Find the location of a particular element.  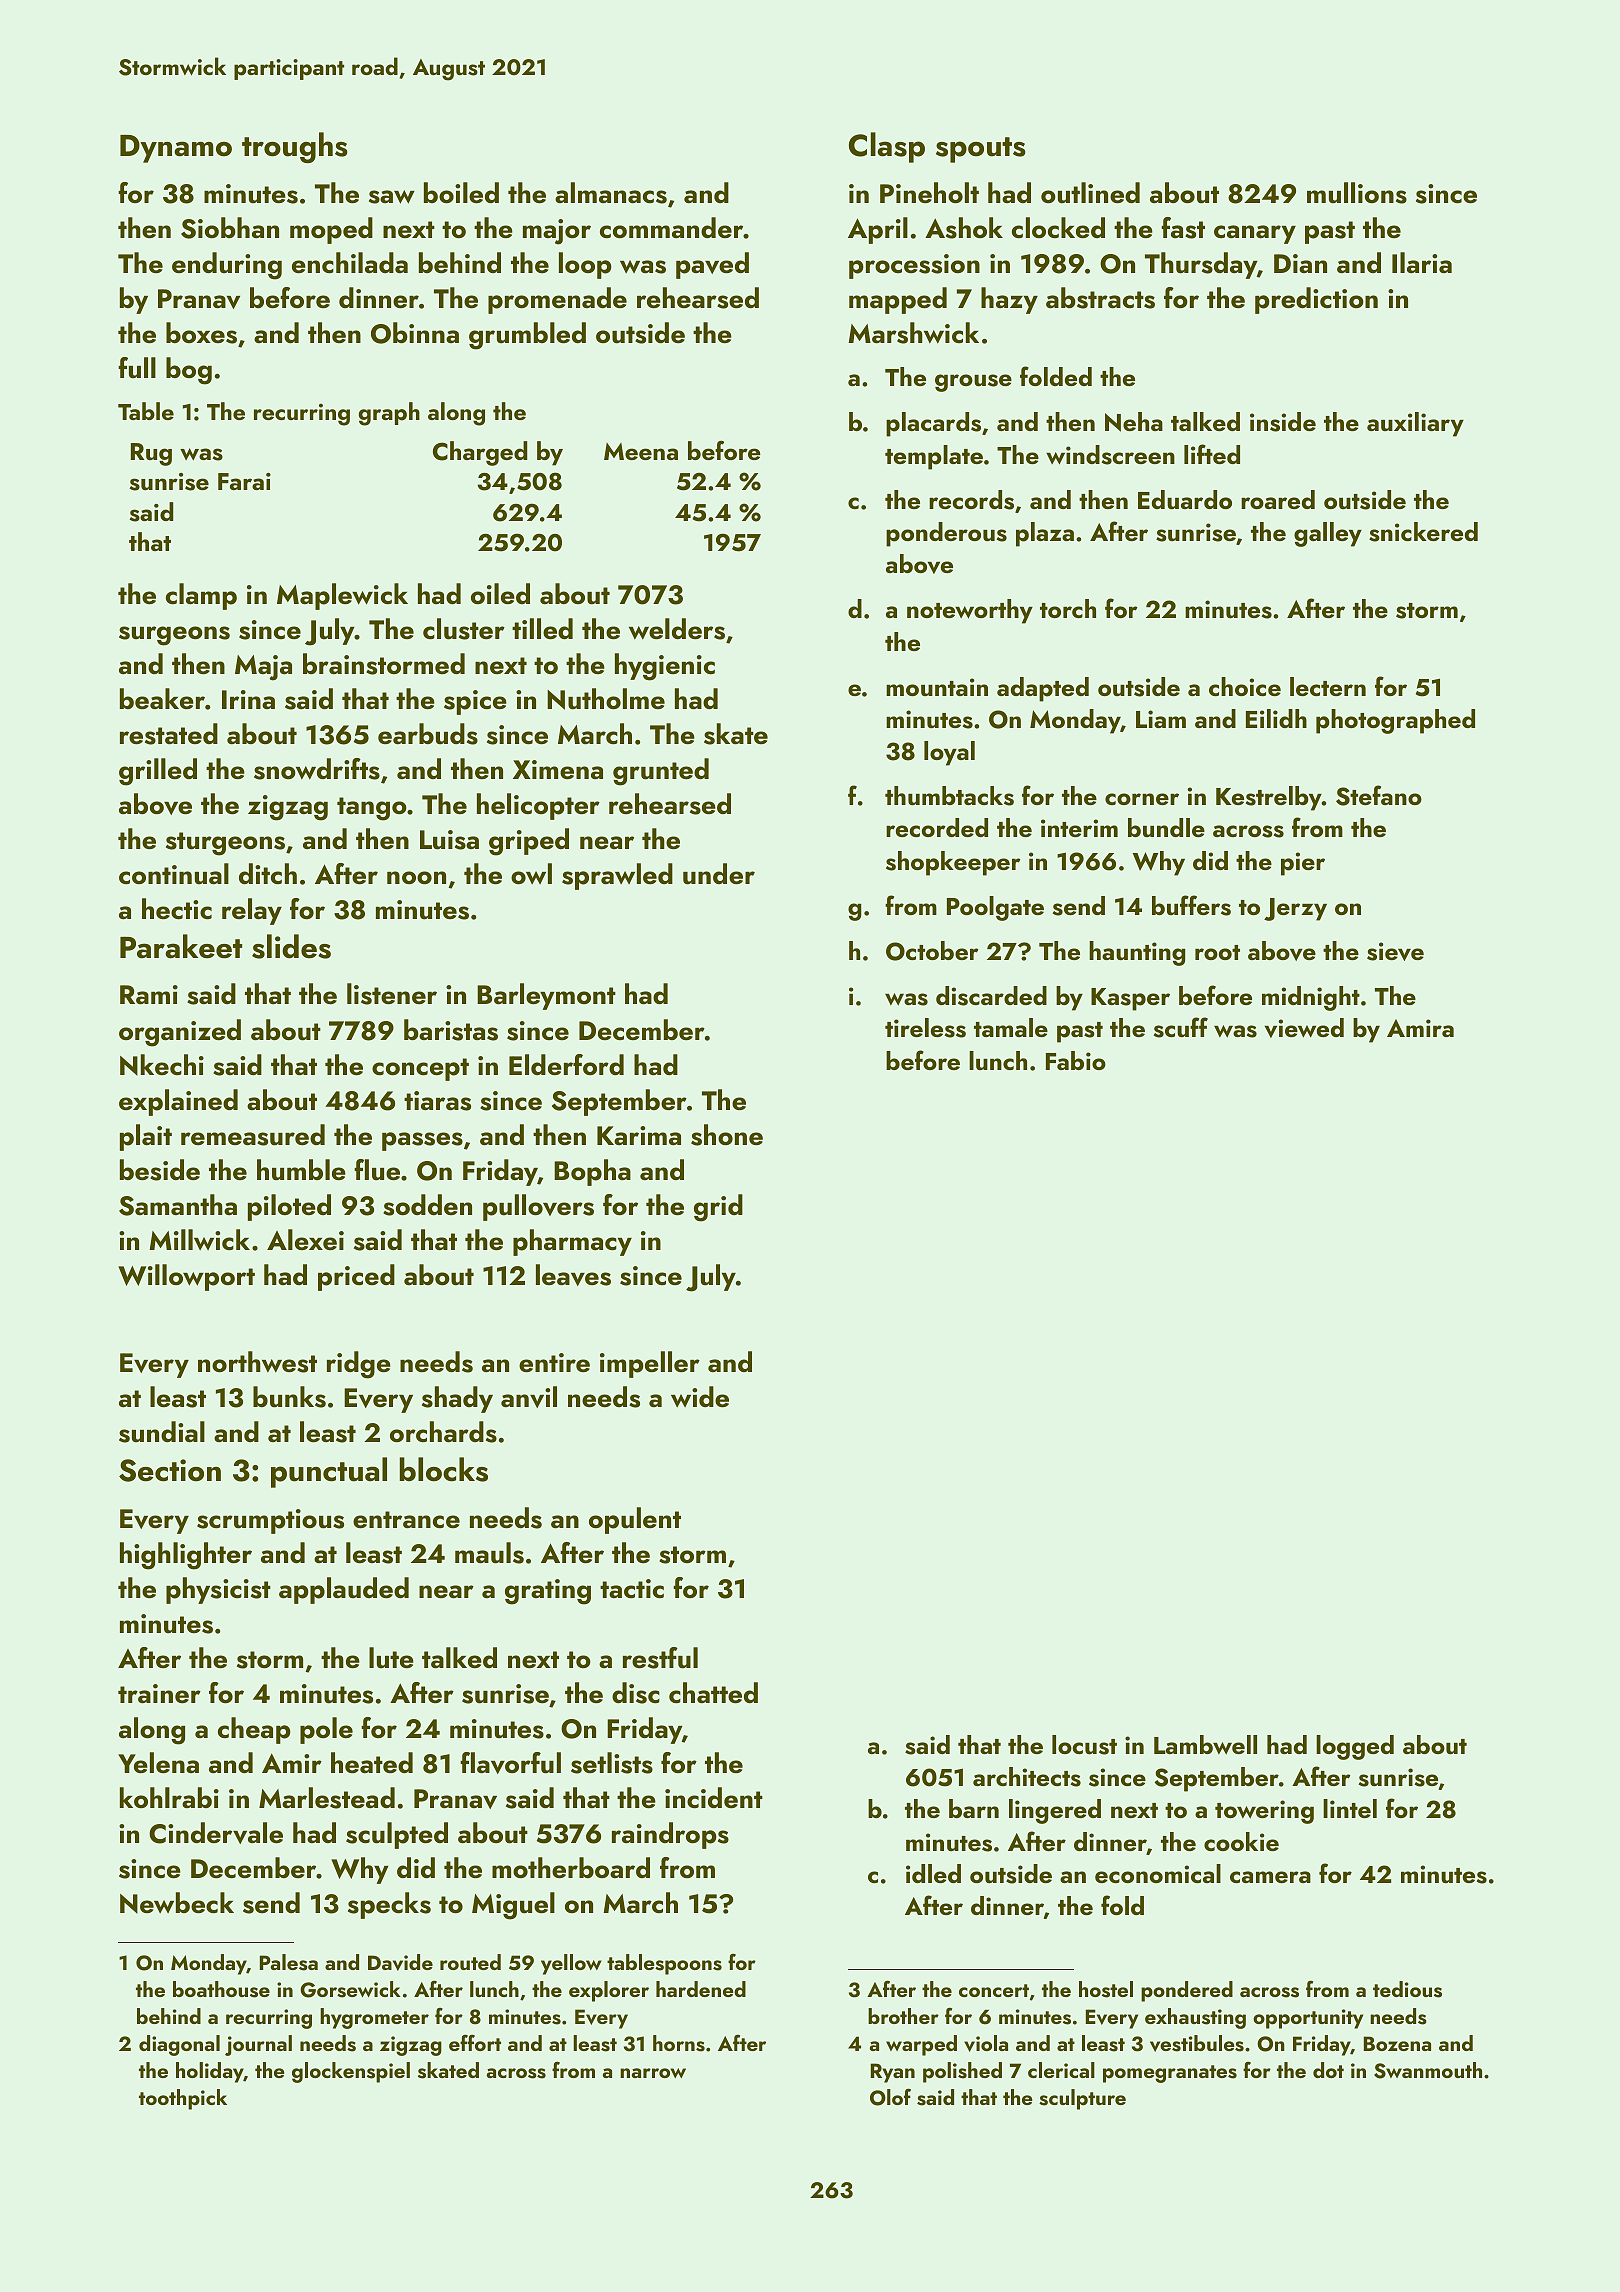

cheap is located at coordinates (254, 1730).
